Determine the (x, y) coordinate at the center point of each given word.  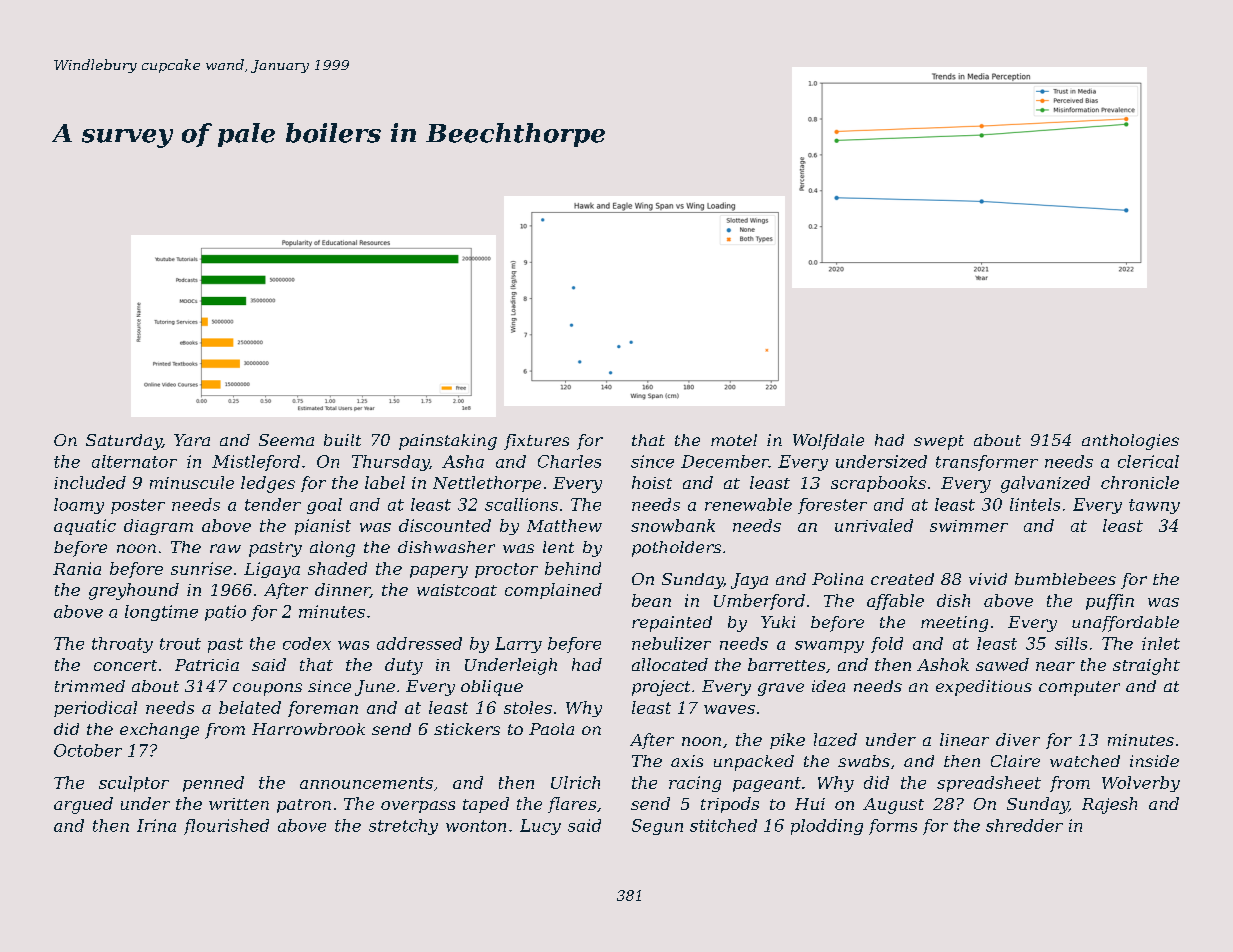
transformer (987, 463)
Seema (286, 440)
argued (83, 805)
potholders (676, 549)
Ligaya (272, 570)
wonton (476, 826)
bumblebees (1065, 579)
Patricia (207, 665)
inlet (1161, 643)
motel (734, 440)
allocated (670, 664)
